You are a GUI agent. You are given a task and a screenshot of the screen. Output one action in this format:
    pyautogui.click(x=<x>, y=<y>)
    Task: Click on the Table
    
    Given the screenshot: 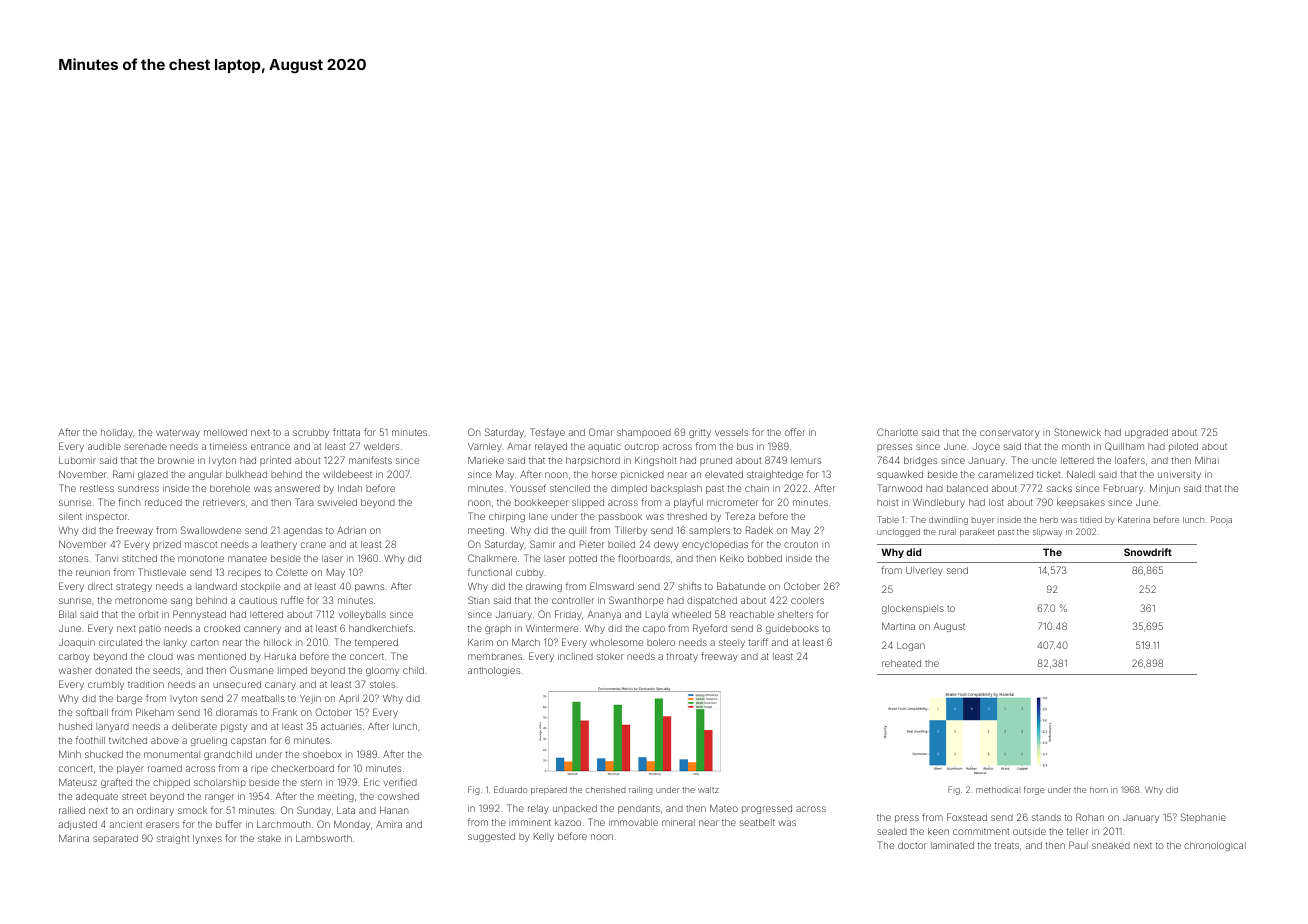 What is the action you would take?
    pyautogui.click(x=888, y=519)
